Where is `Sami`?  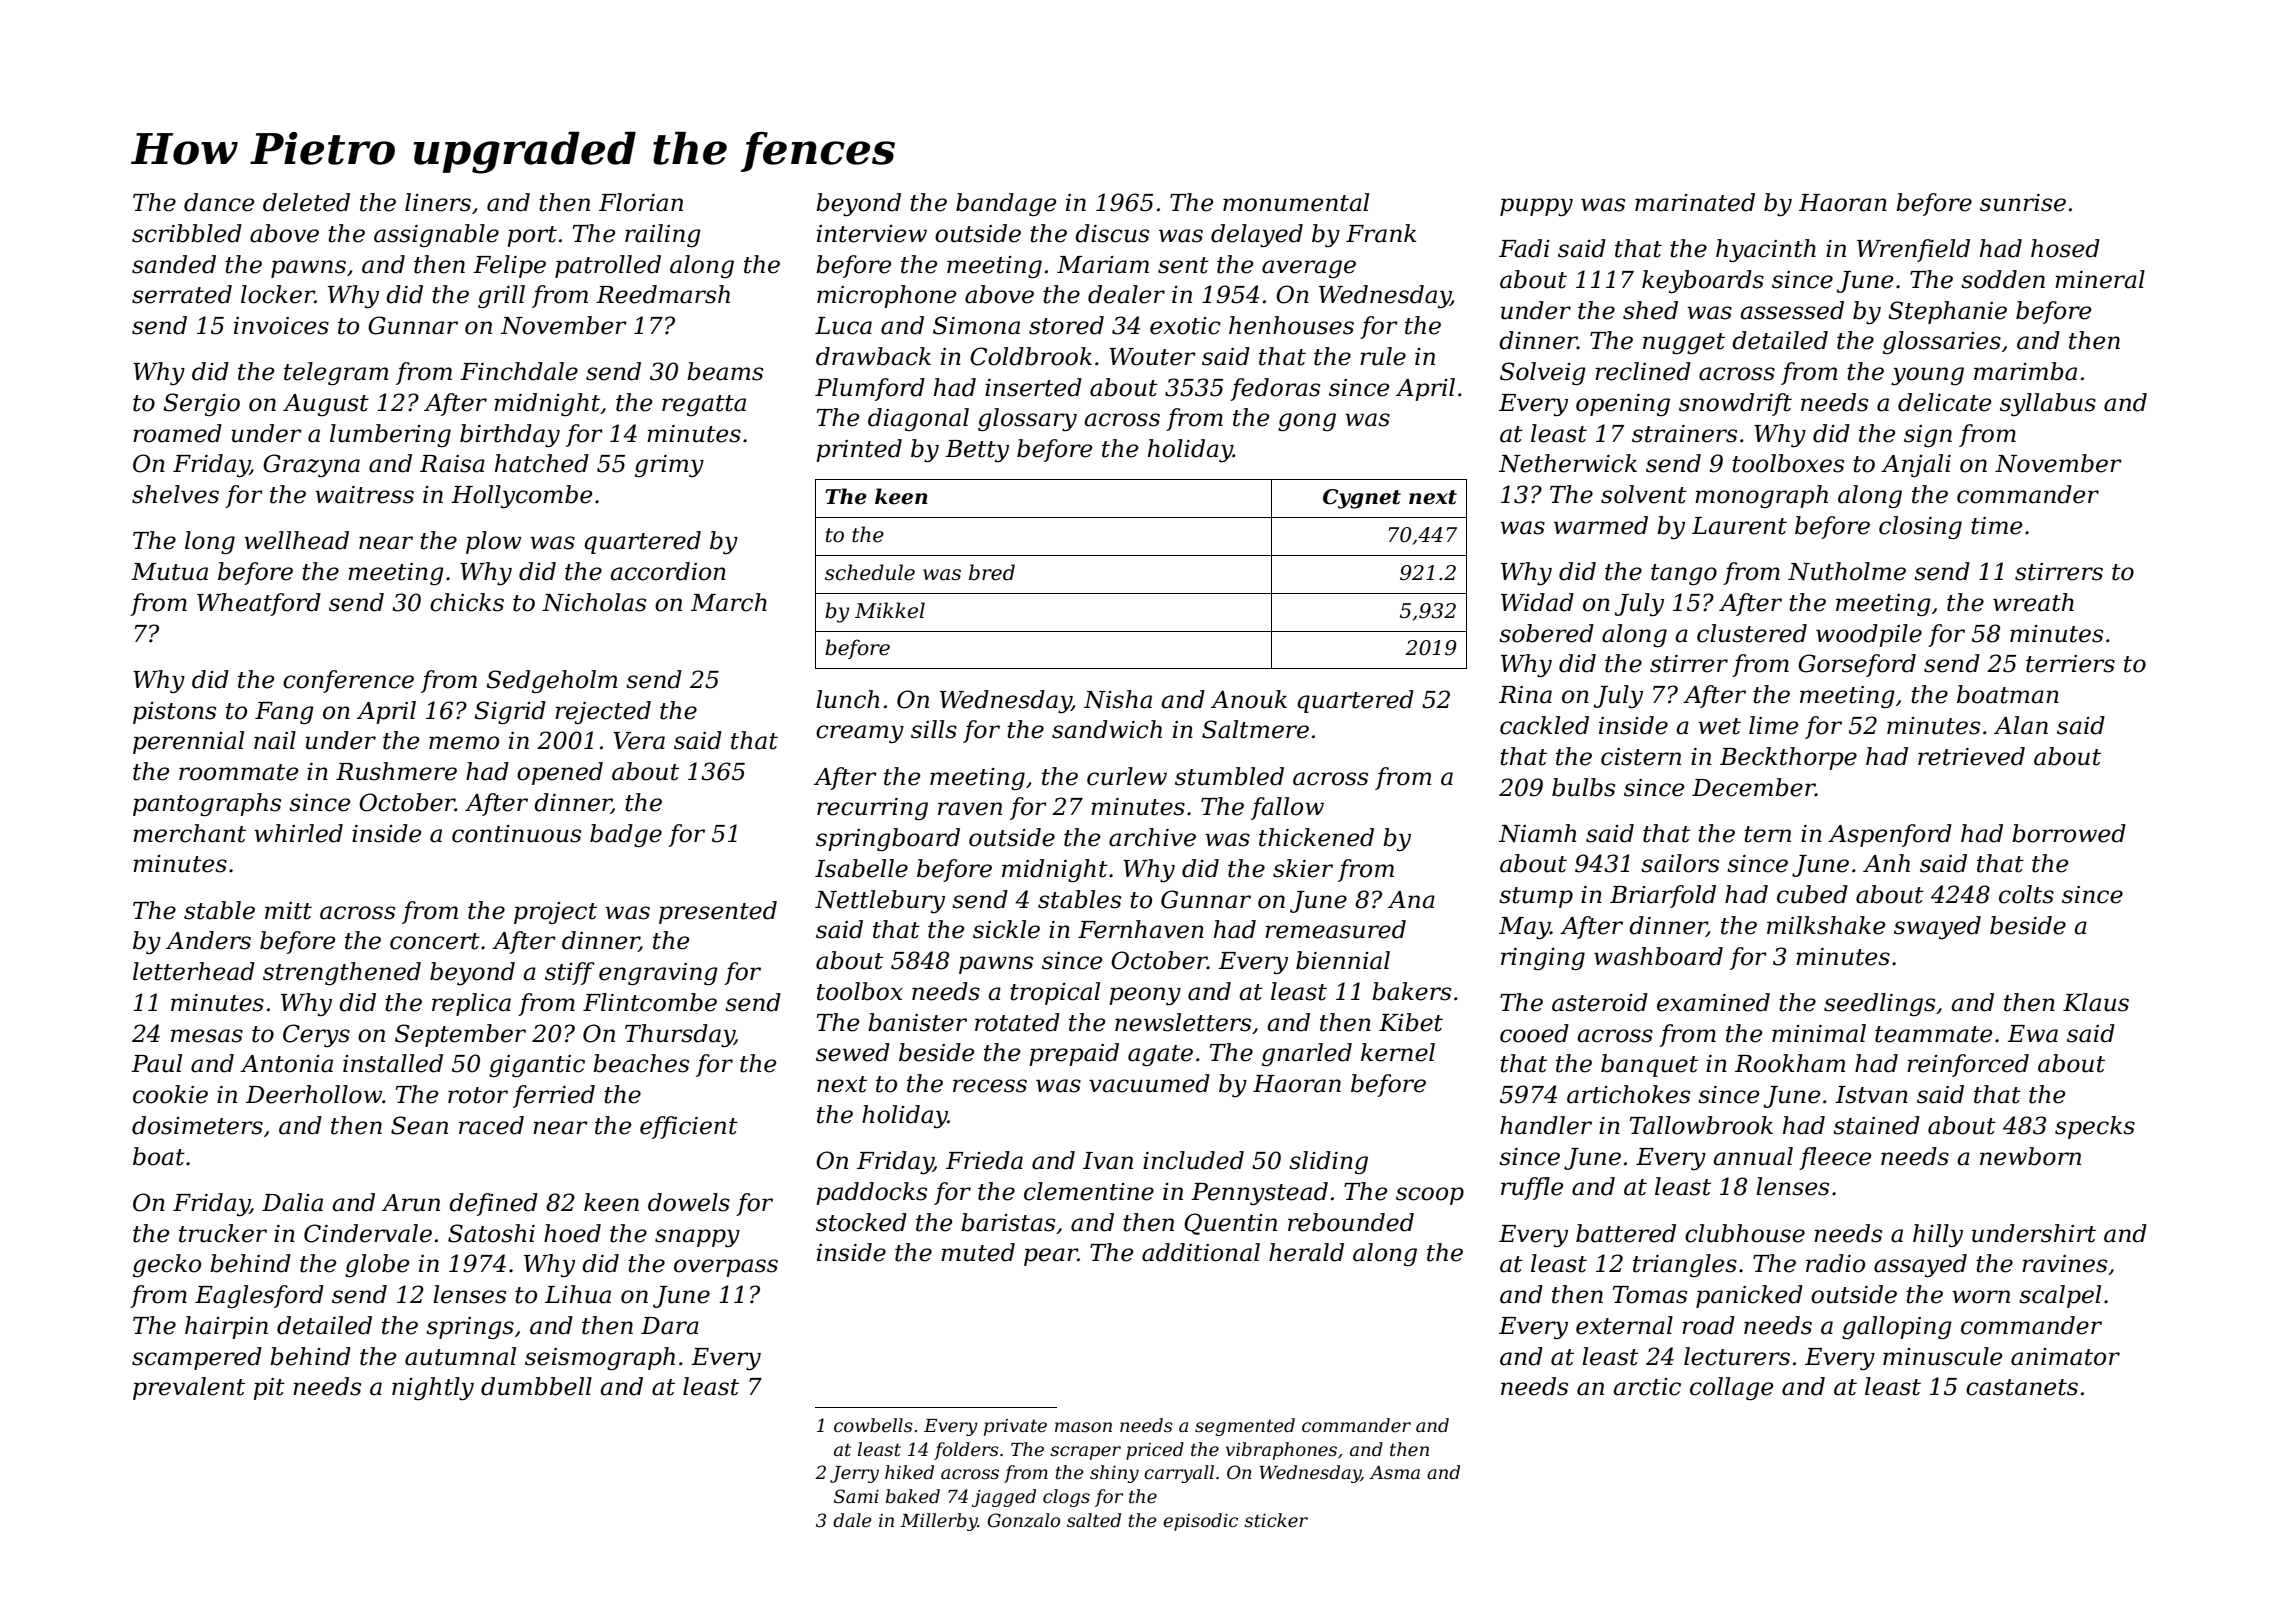
Sami is located at coordinates (856, 1496).
